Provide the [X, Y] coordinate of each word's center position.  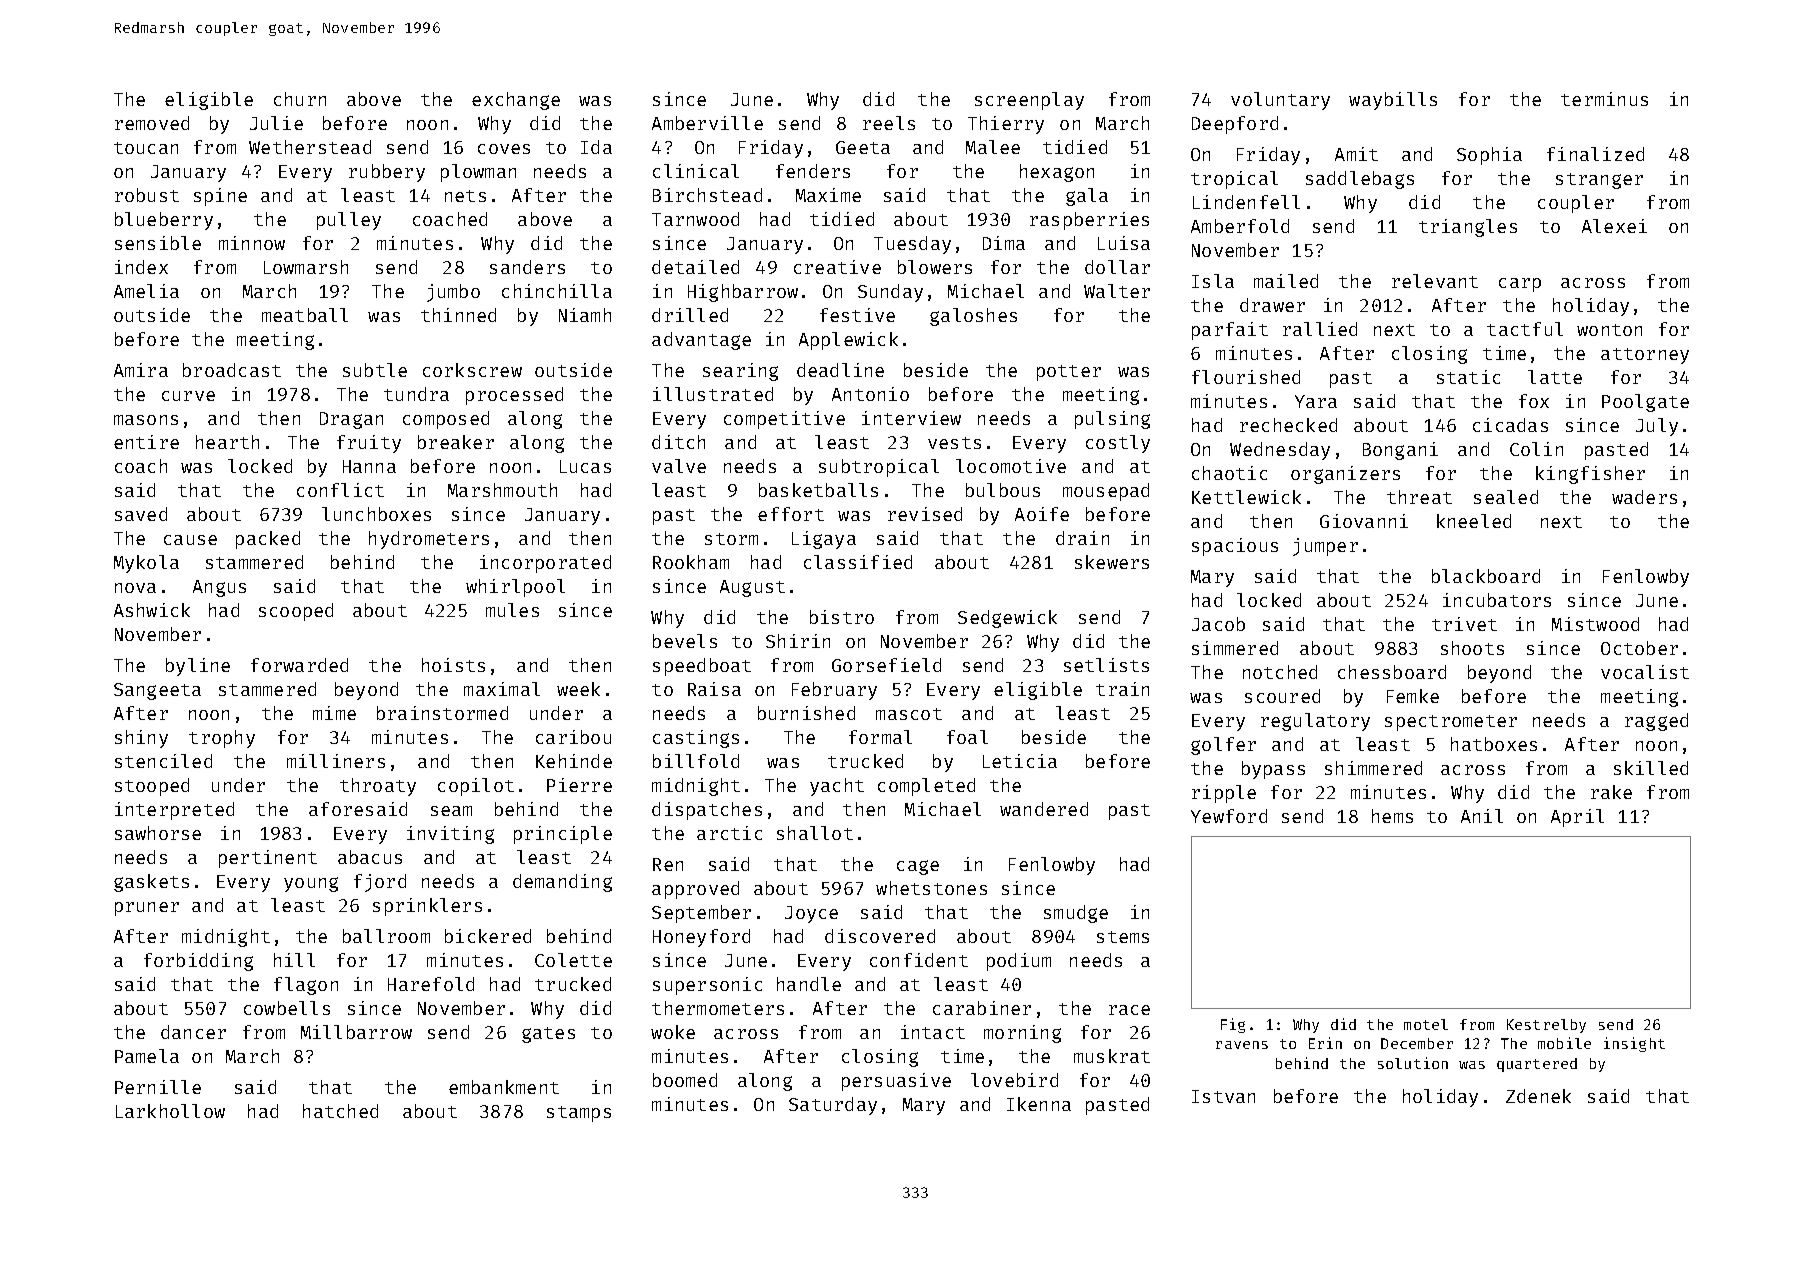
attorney [1645, 356]
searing [740, 372]
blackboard [1486, 576]
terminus [1604, 99]
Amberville [707, 123]
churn [300, 99]
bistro [842, 617]
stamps [579, 1114]
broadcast [232, 370]
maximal [502, 689]
